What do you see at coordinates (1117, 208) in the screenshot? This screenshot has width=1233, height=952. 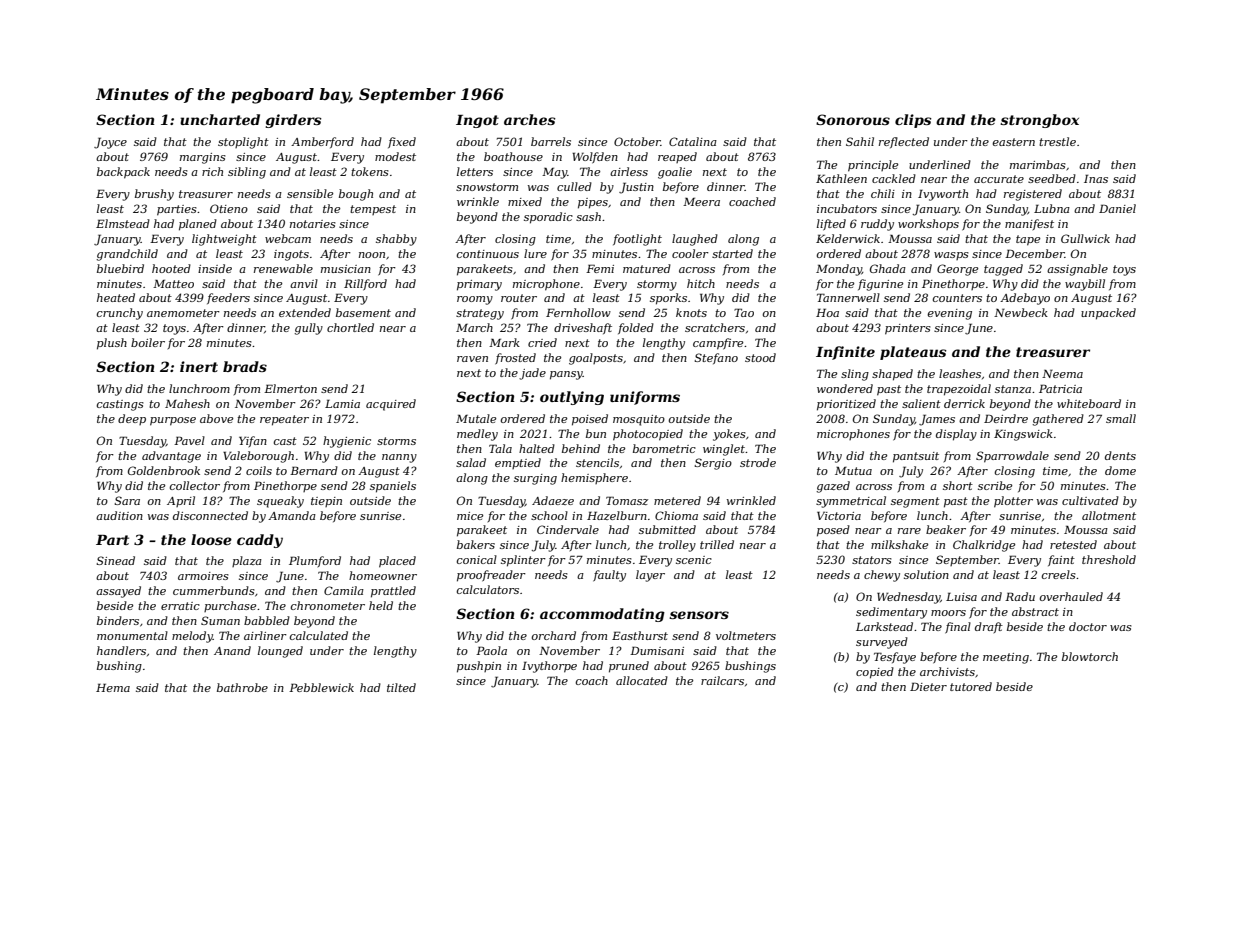 I see `Daniel` at bounding box center [1117, 208].
